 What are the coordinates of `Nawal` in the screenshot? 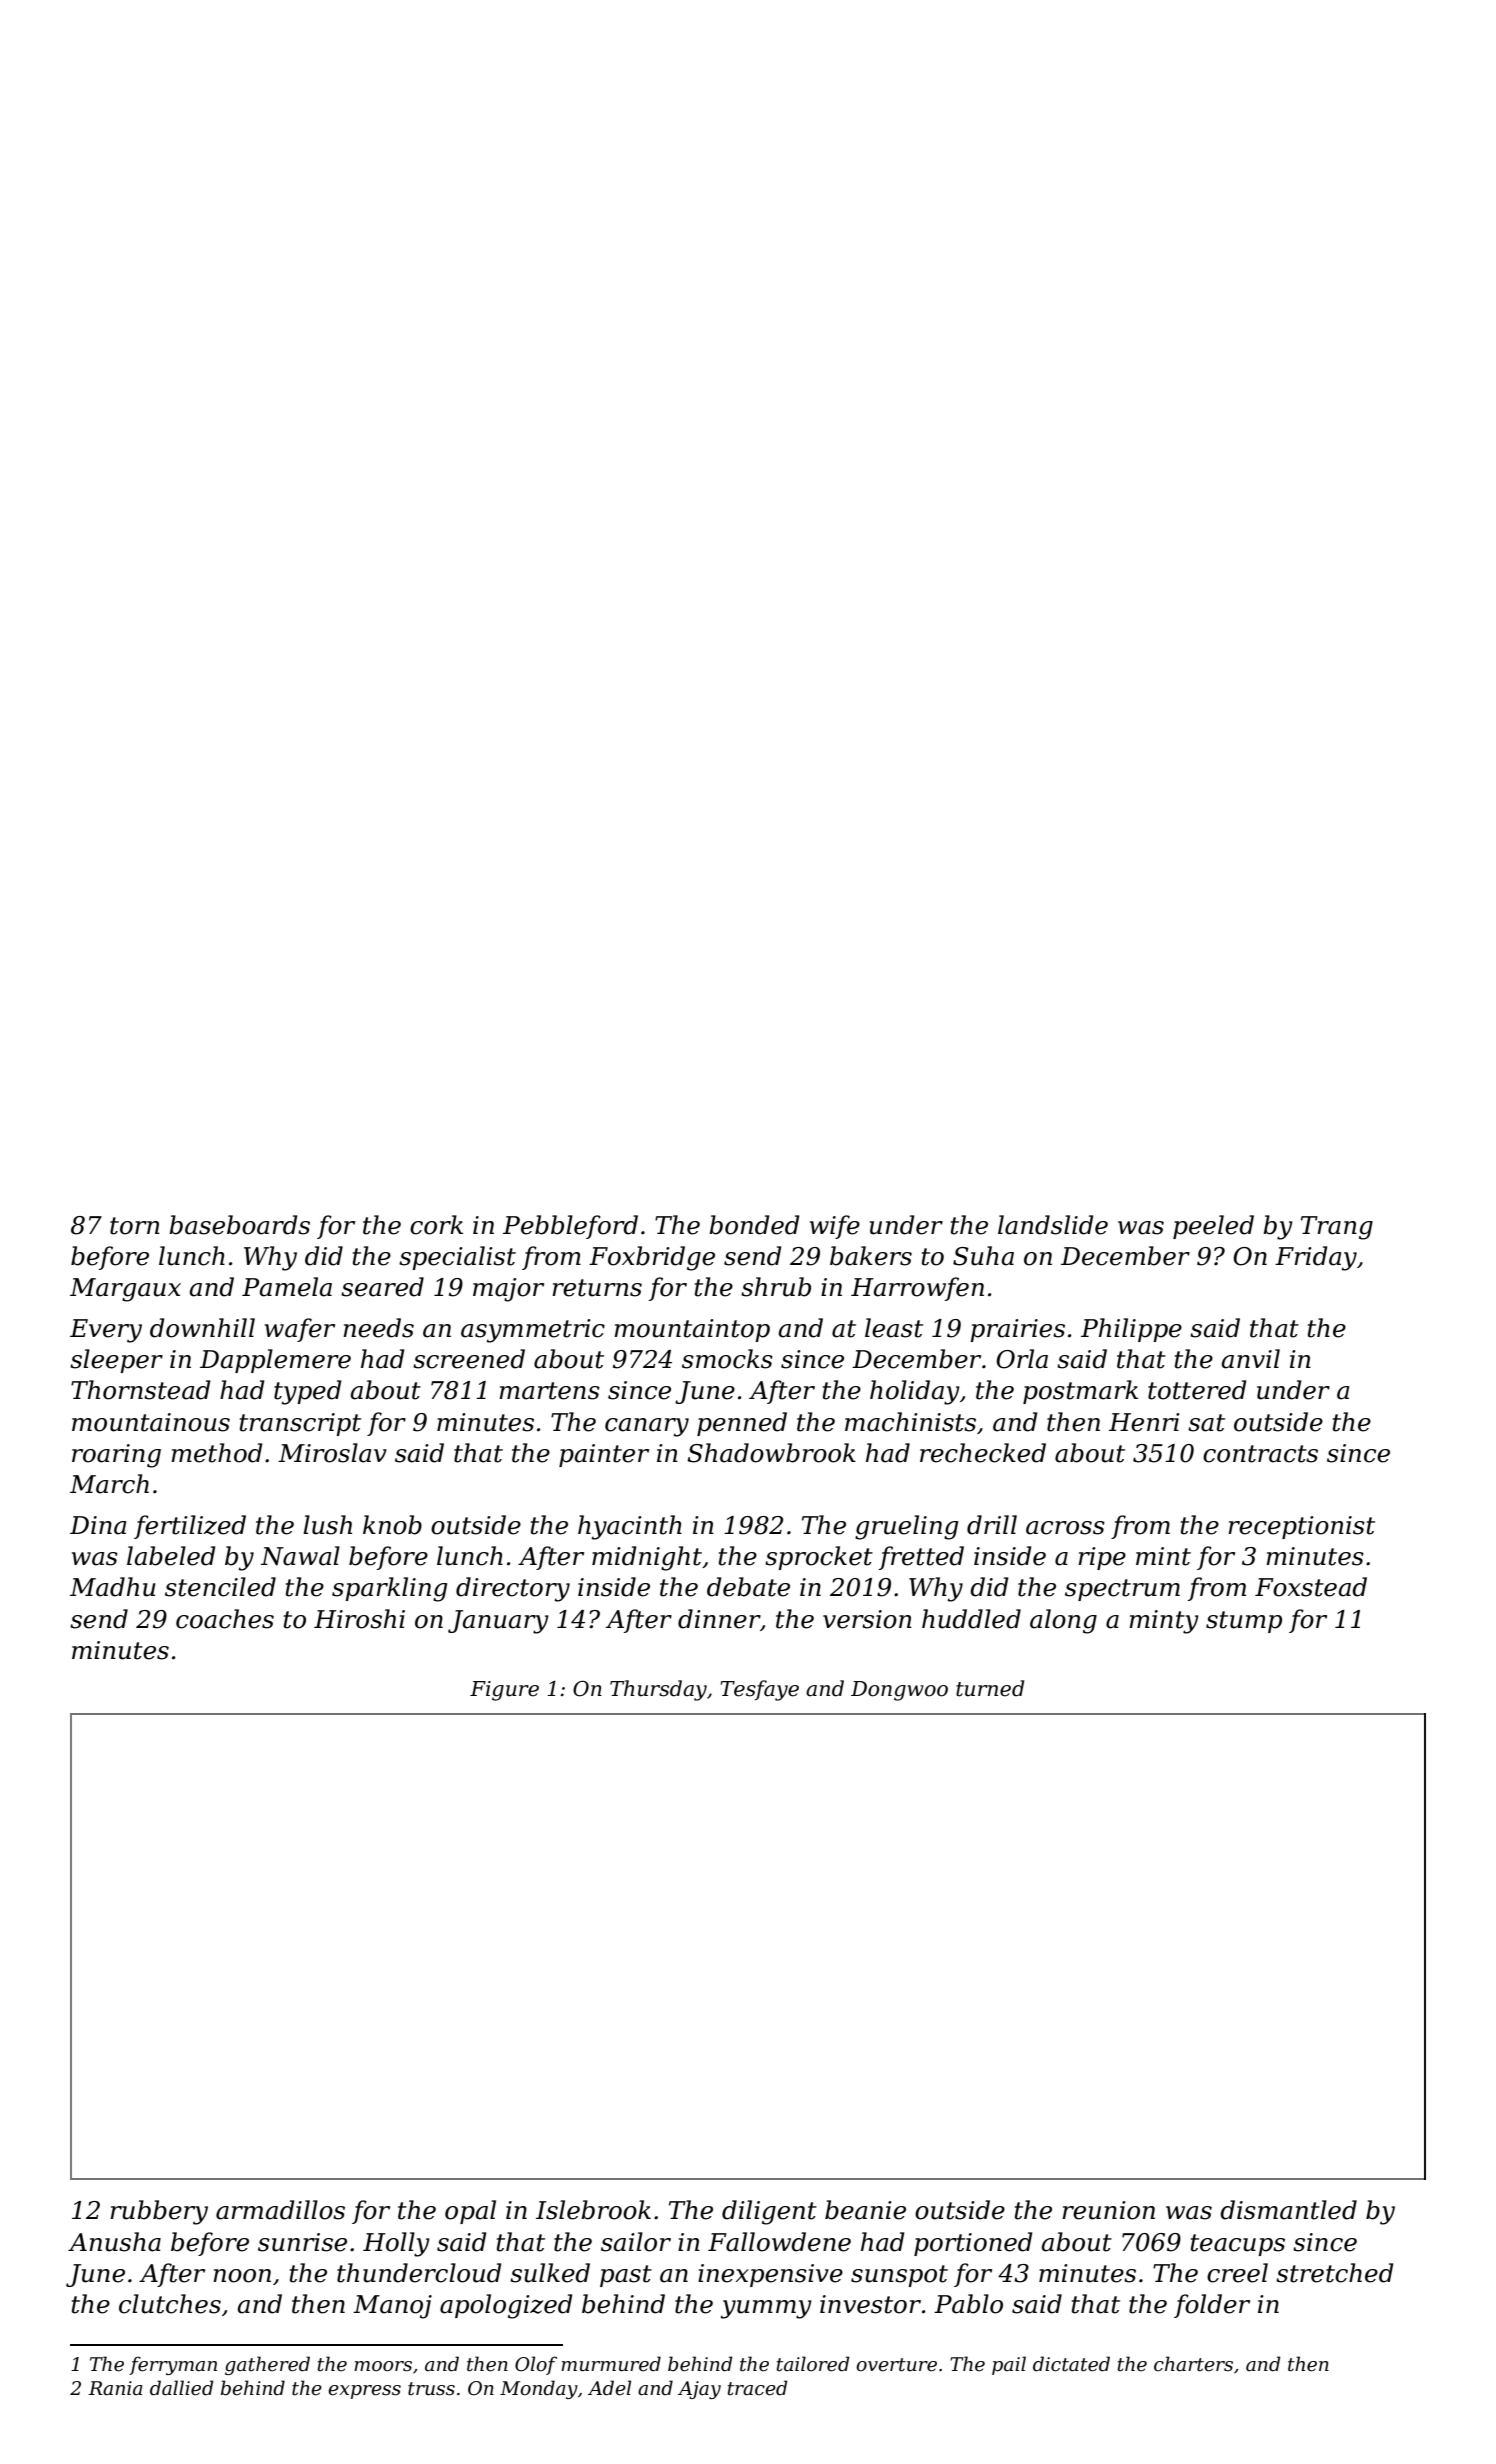 It's located at (300, 1556).
